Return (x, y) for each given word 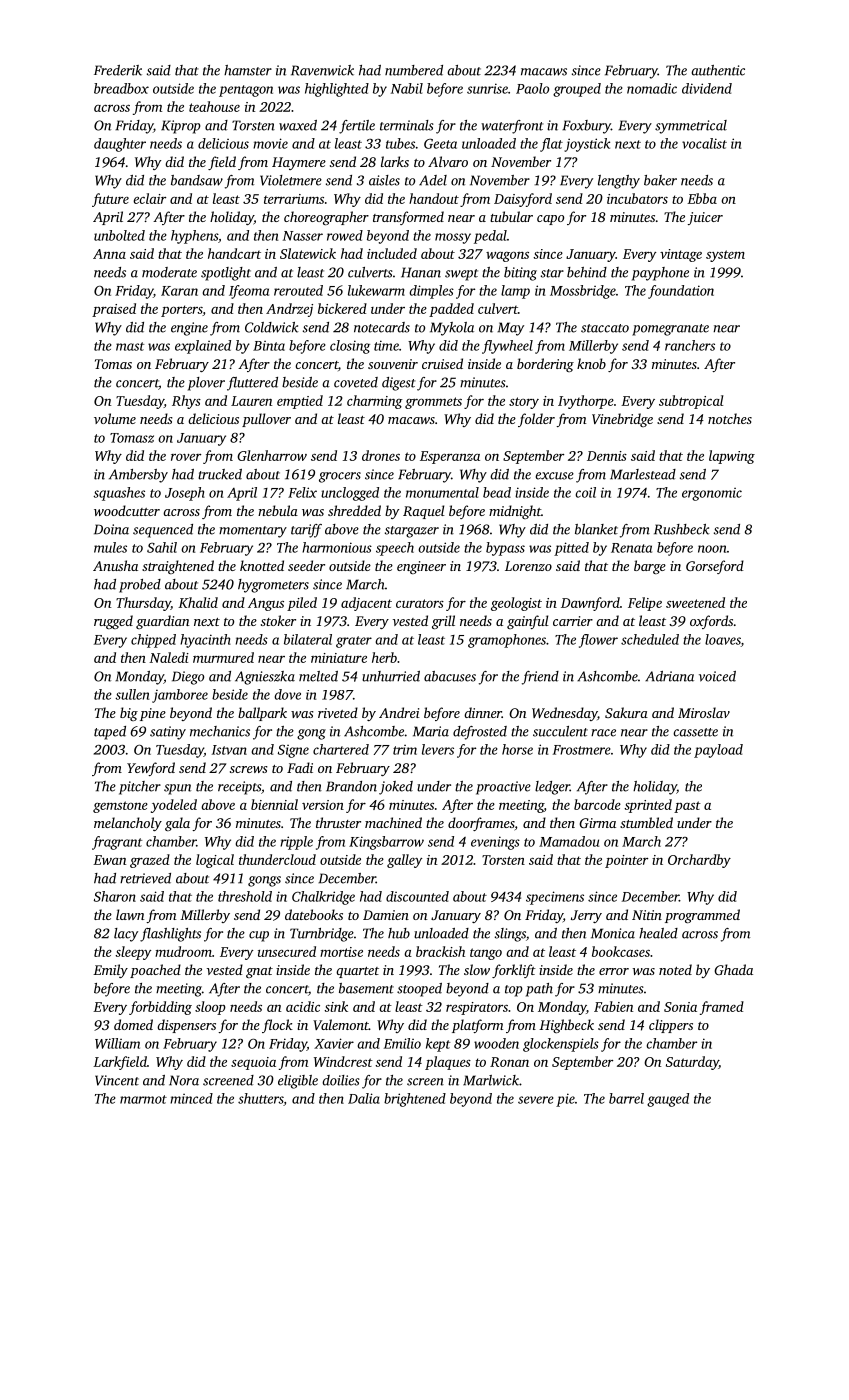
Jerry (586, 916)
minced (191, 1098)
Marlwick (491, 1080)
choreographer (326, 218)
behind (587, 272)
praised (114, 310)
